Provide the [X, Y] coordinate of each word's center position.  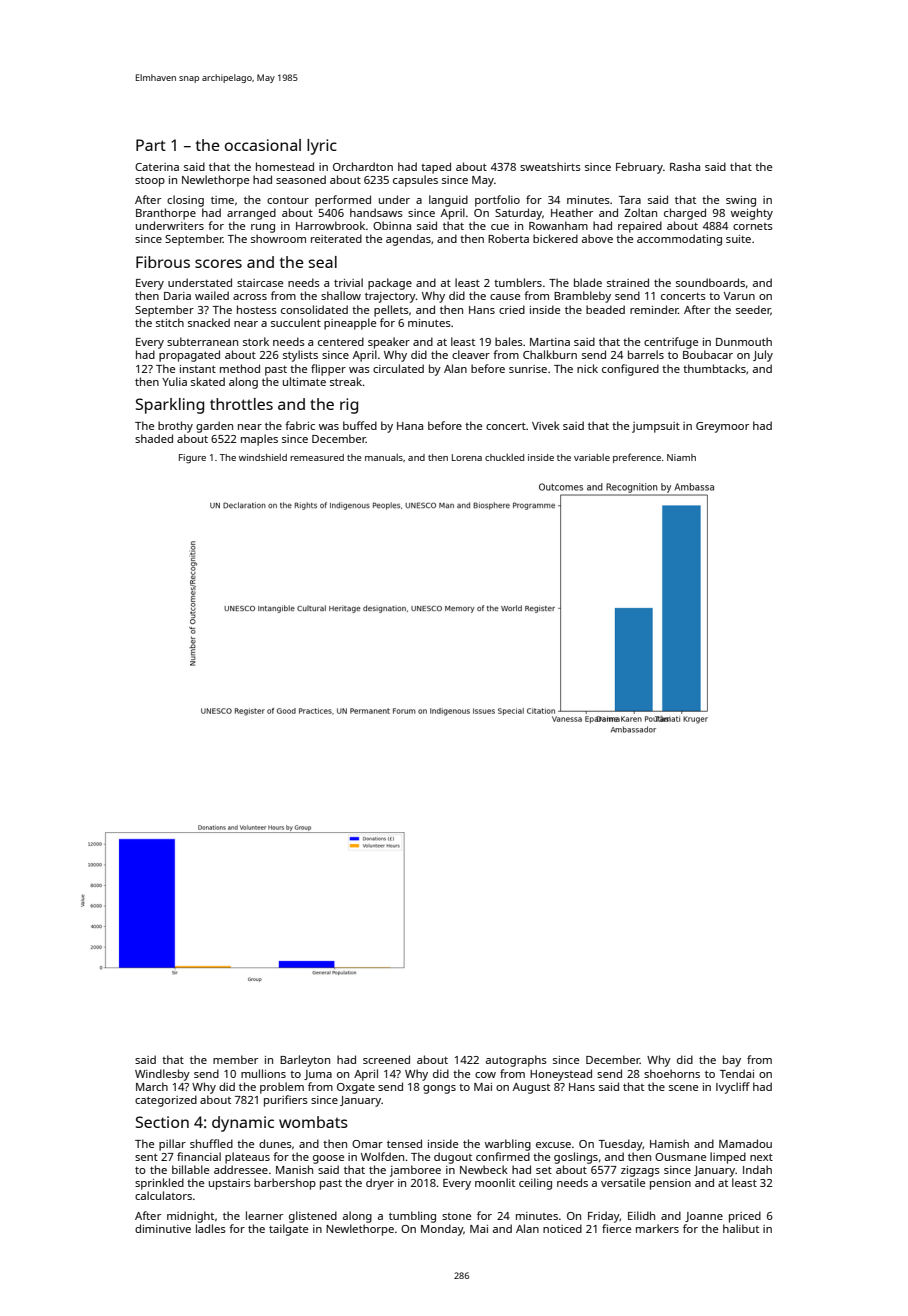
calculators [163, 1195]
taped [436, 168]
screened [386, 1059]
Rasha [685, 166]
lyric [322, 147]
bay [732, 1061]
